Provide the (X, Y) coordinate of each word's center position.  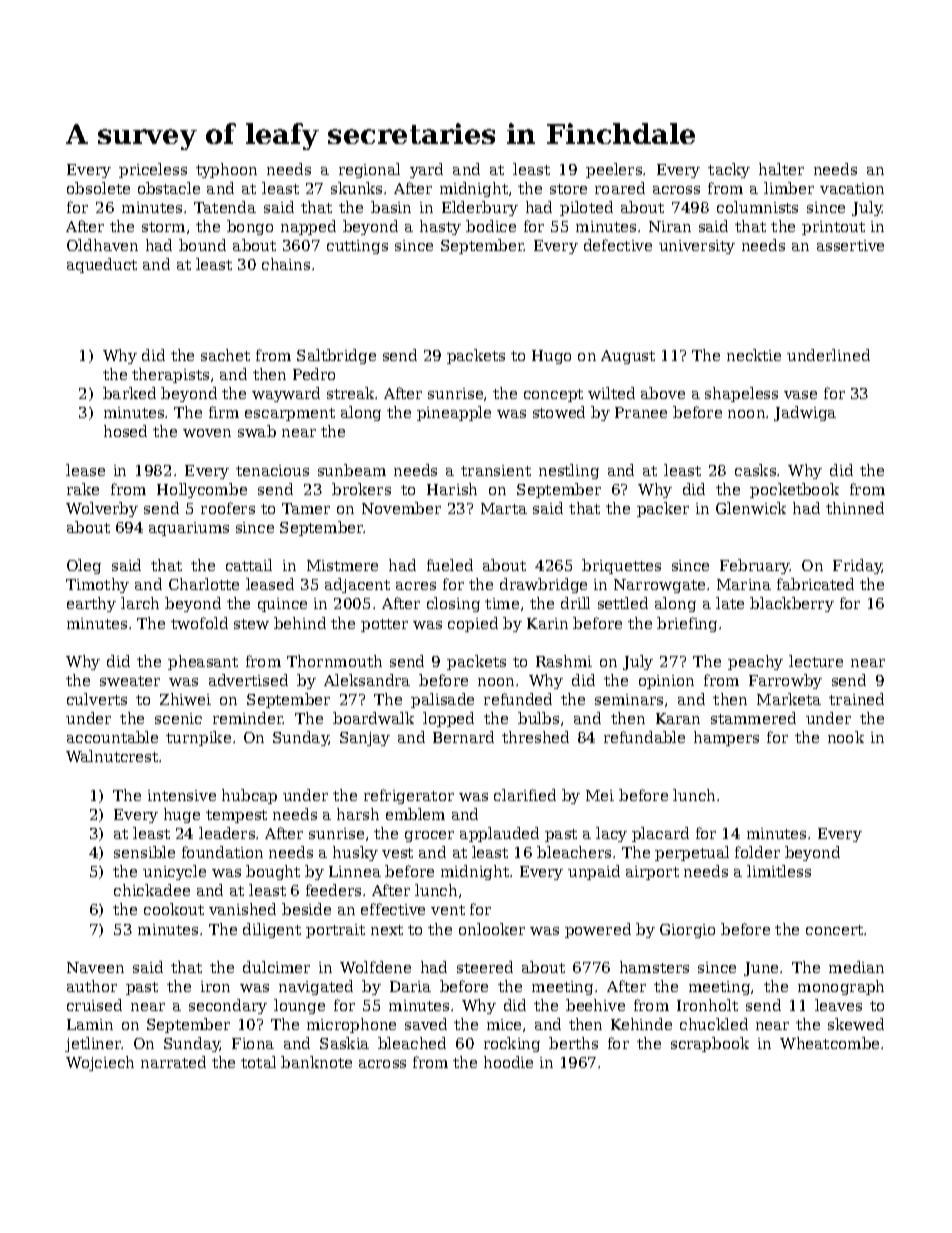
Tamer (306, 508)
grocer (429, 836)
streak (351, 393)
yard (426, 170)
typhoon (226, 170)
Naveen (95, 967)
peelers (614, 170)
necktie (754, 355)
